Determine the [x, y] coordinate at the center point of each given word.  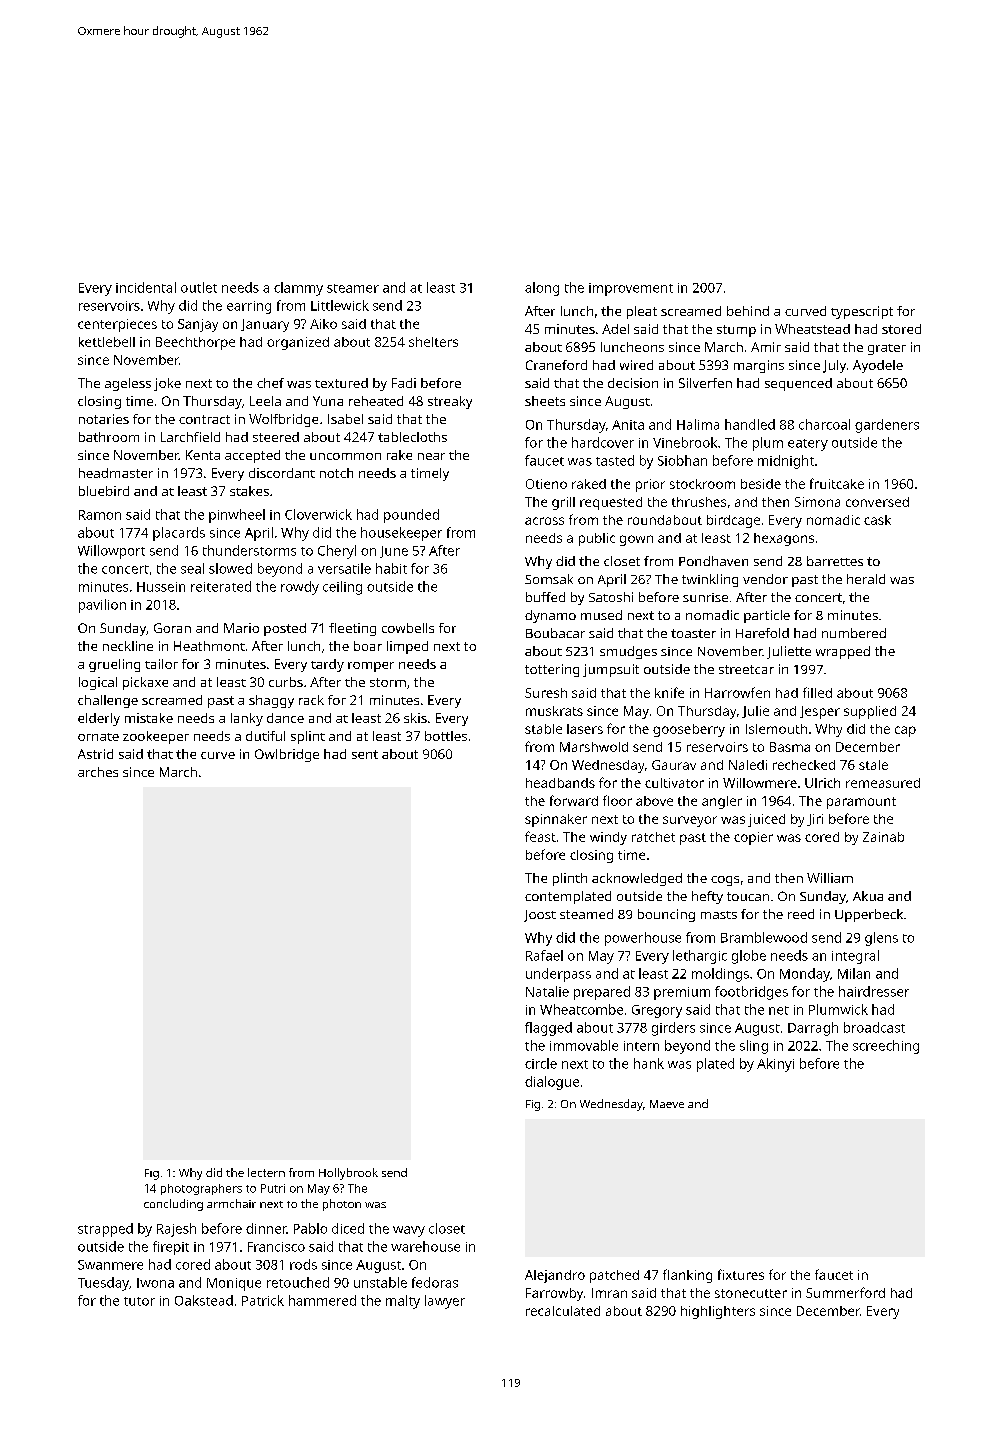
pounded [411, 516]
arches [98, 772]
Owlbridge [287, 755]
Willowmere [760, 783]
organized [298, 343]
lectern [266, 1172]
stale [873, 765]
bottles [446, 736]
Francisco [276, 1247]
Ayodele [878, 366]
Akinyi [775, 1065]
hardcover [603, 442]
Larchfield [190, 437]
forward [574, 800]
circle [541, 1063]
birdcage [733, 521]
